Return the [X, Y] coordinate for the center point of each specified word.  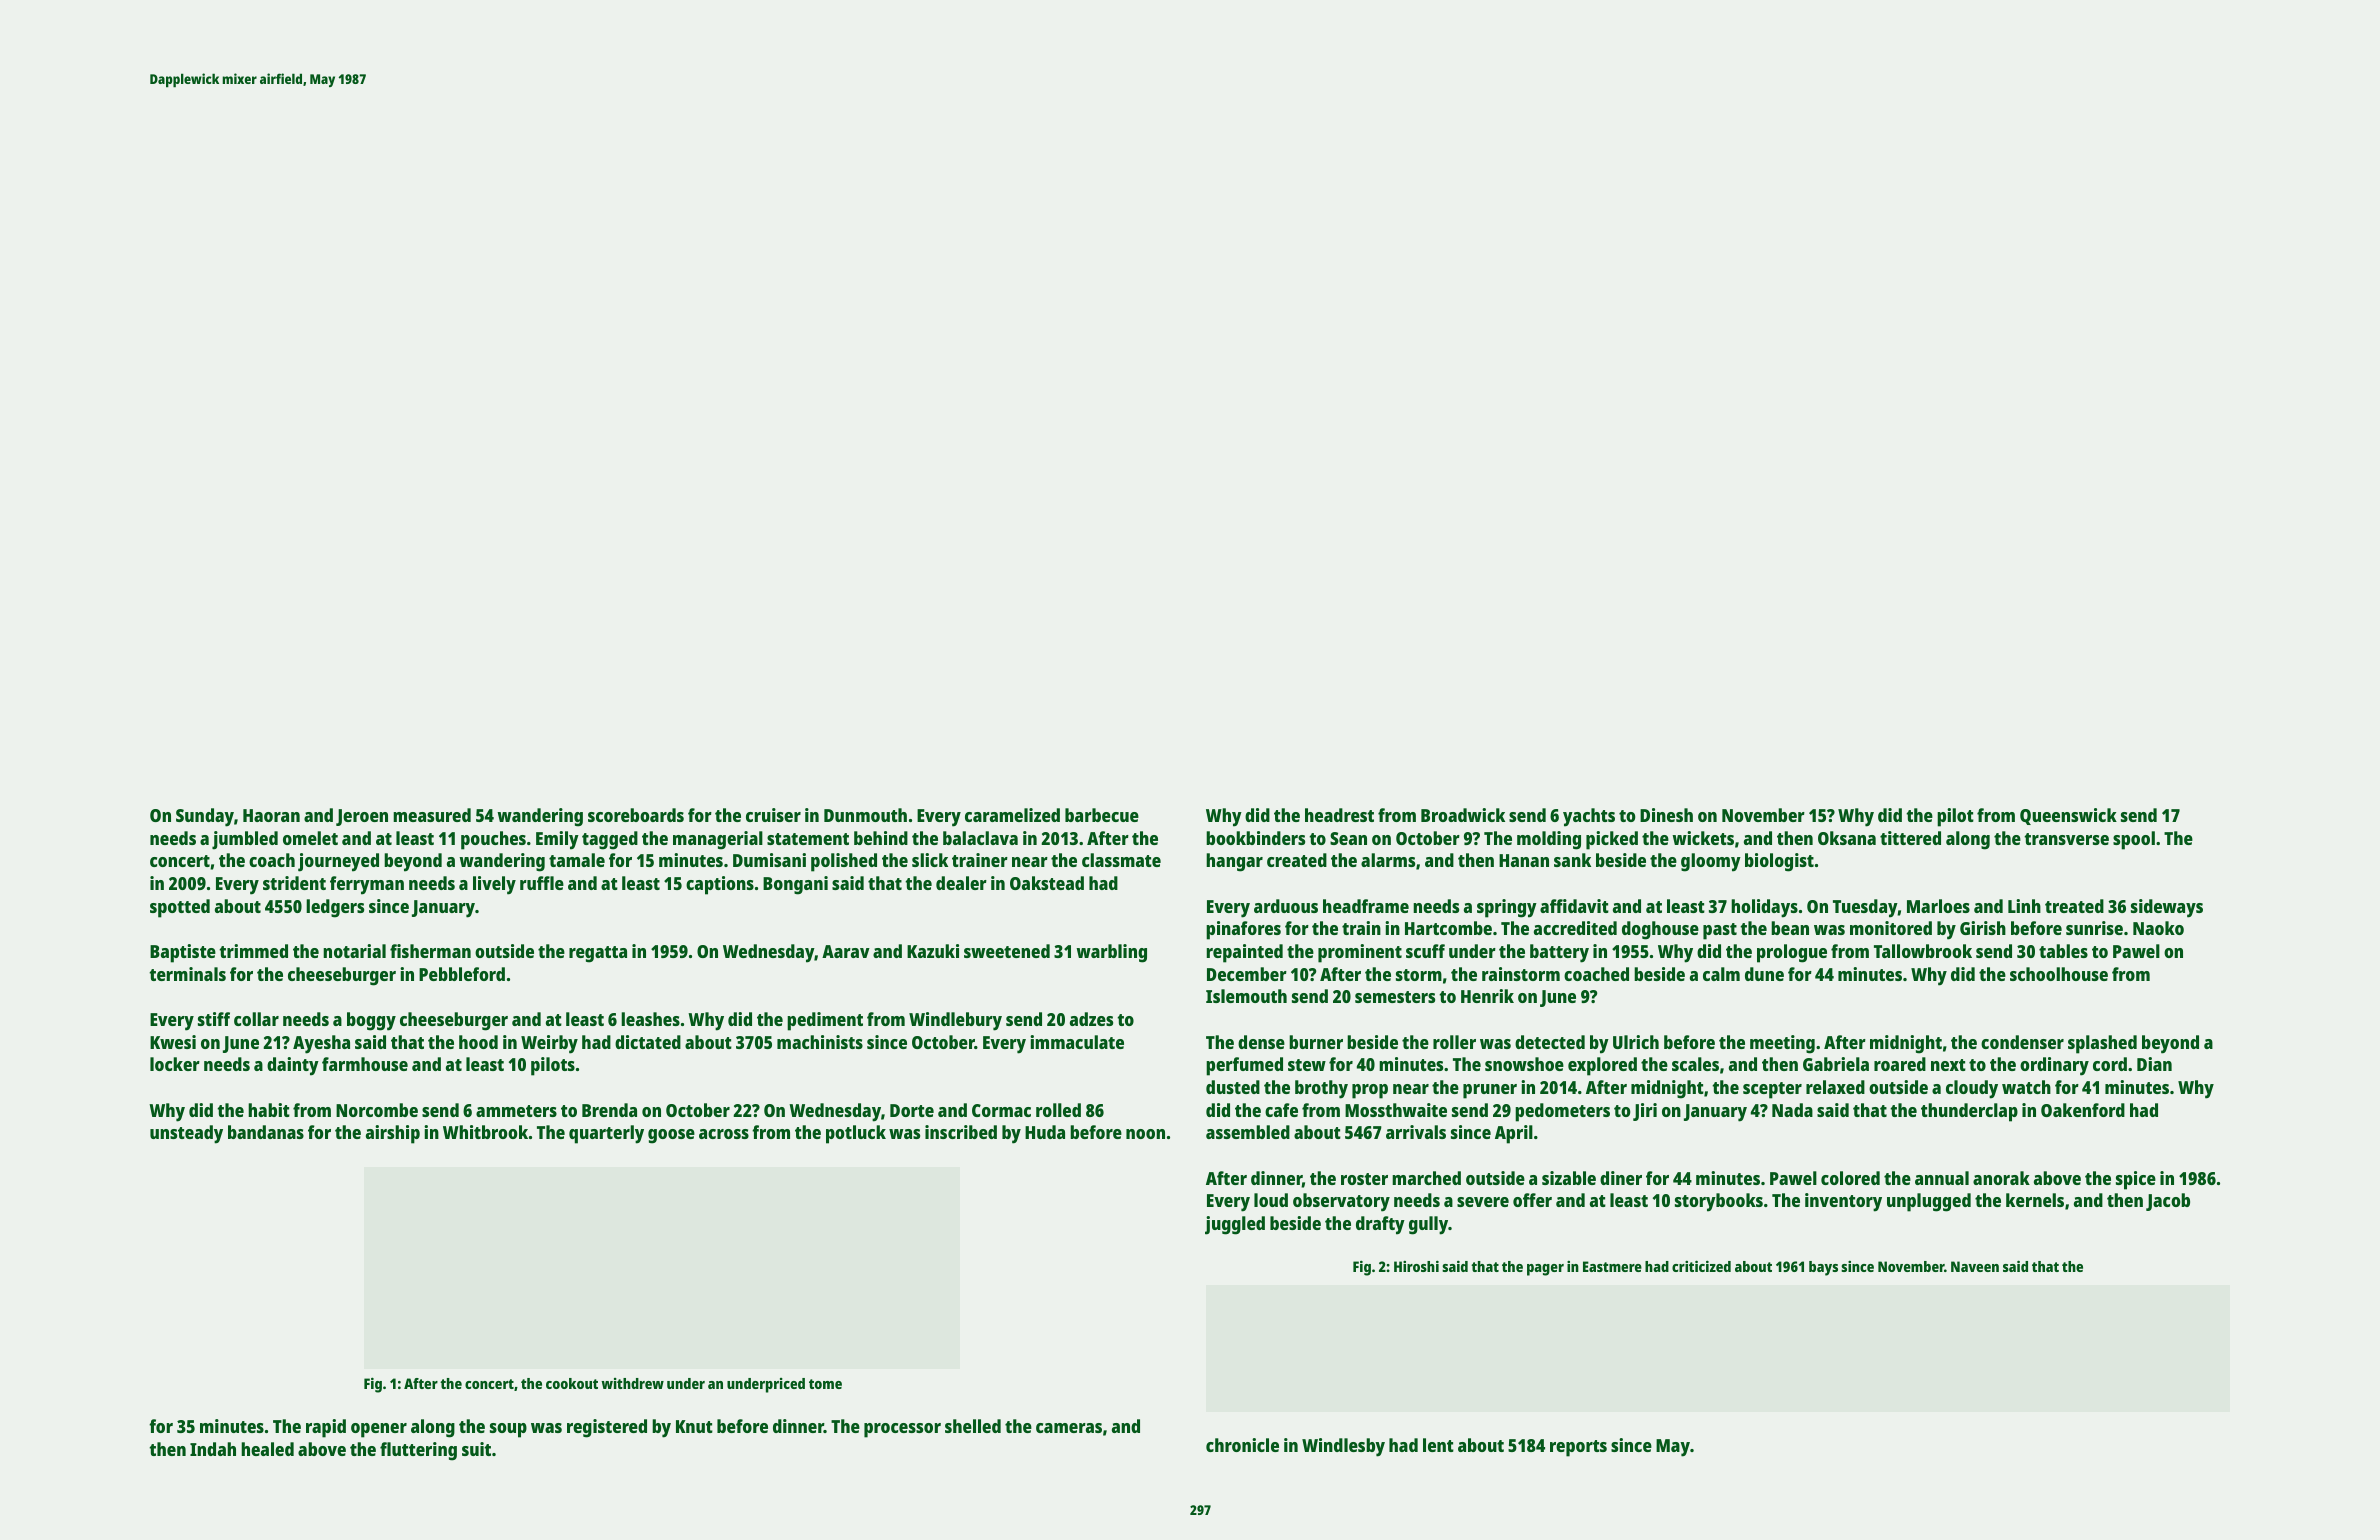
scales [1695, 1064]
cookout [572, 1383]
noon [1145, 1134]
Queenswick [2068, 816]
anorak [2001, 1178]
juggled [1235, 1225]
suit [476, 1449]
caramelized [1012, 815]
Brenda [609, 1110]
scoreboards [636, 815]
